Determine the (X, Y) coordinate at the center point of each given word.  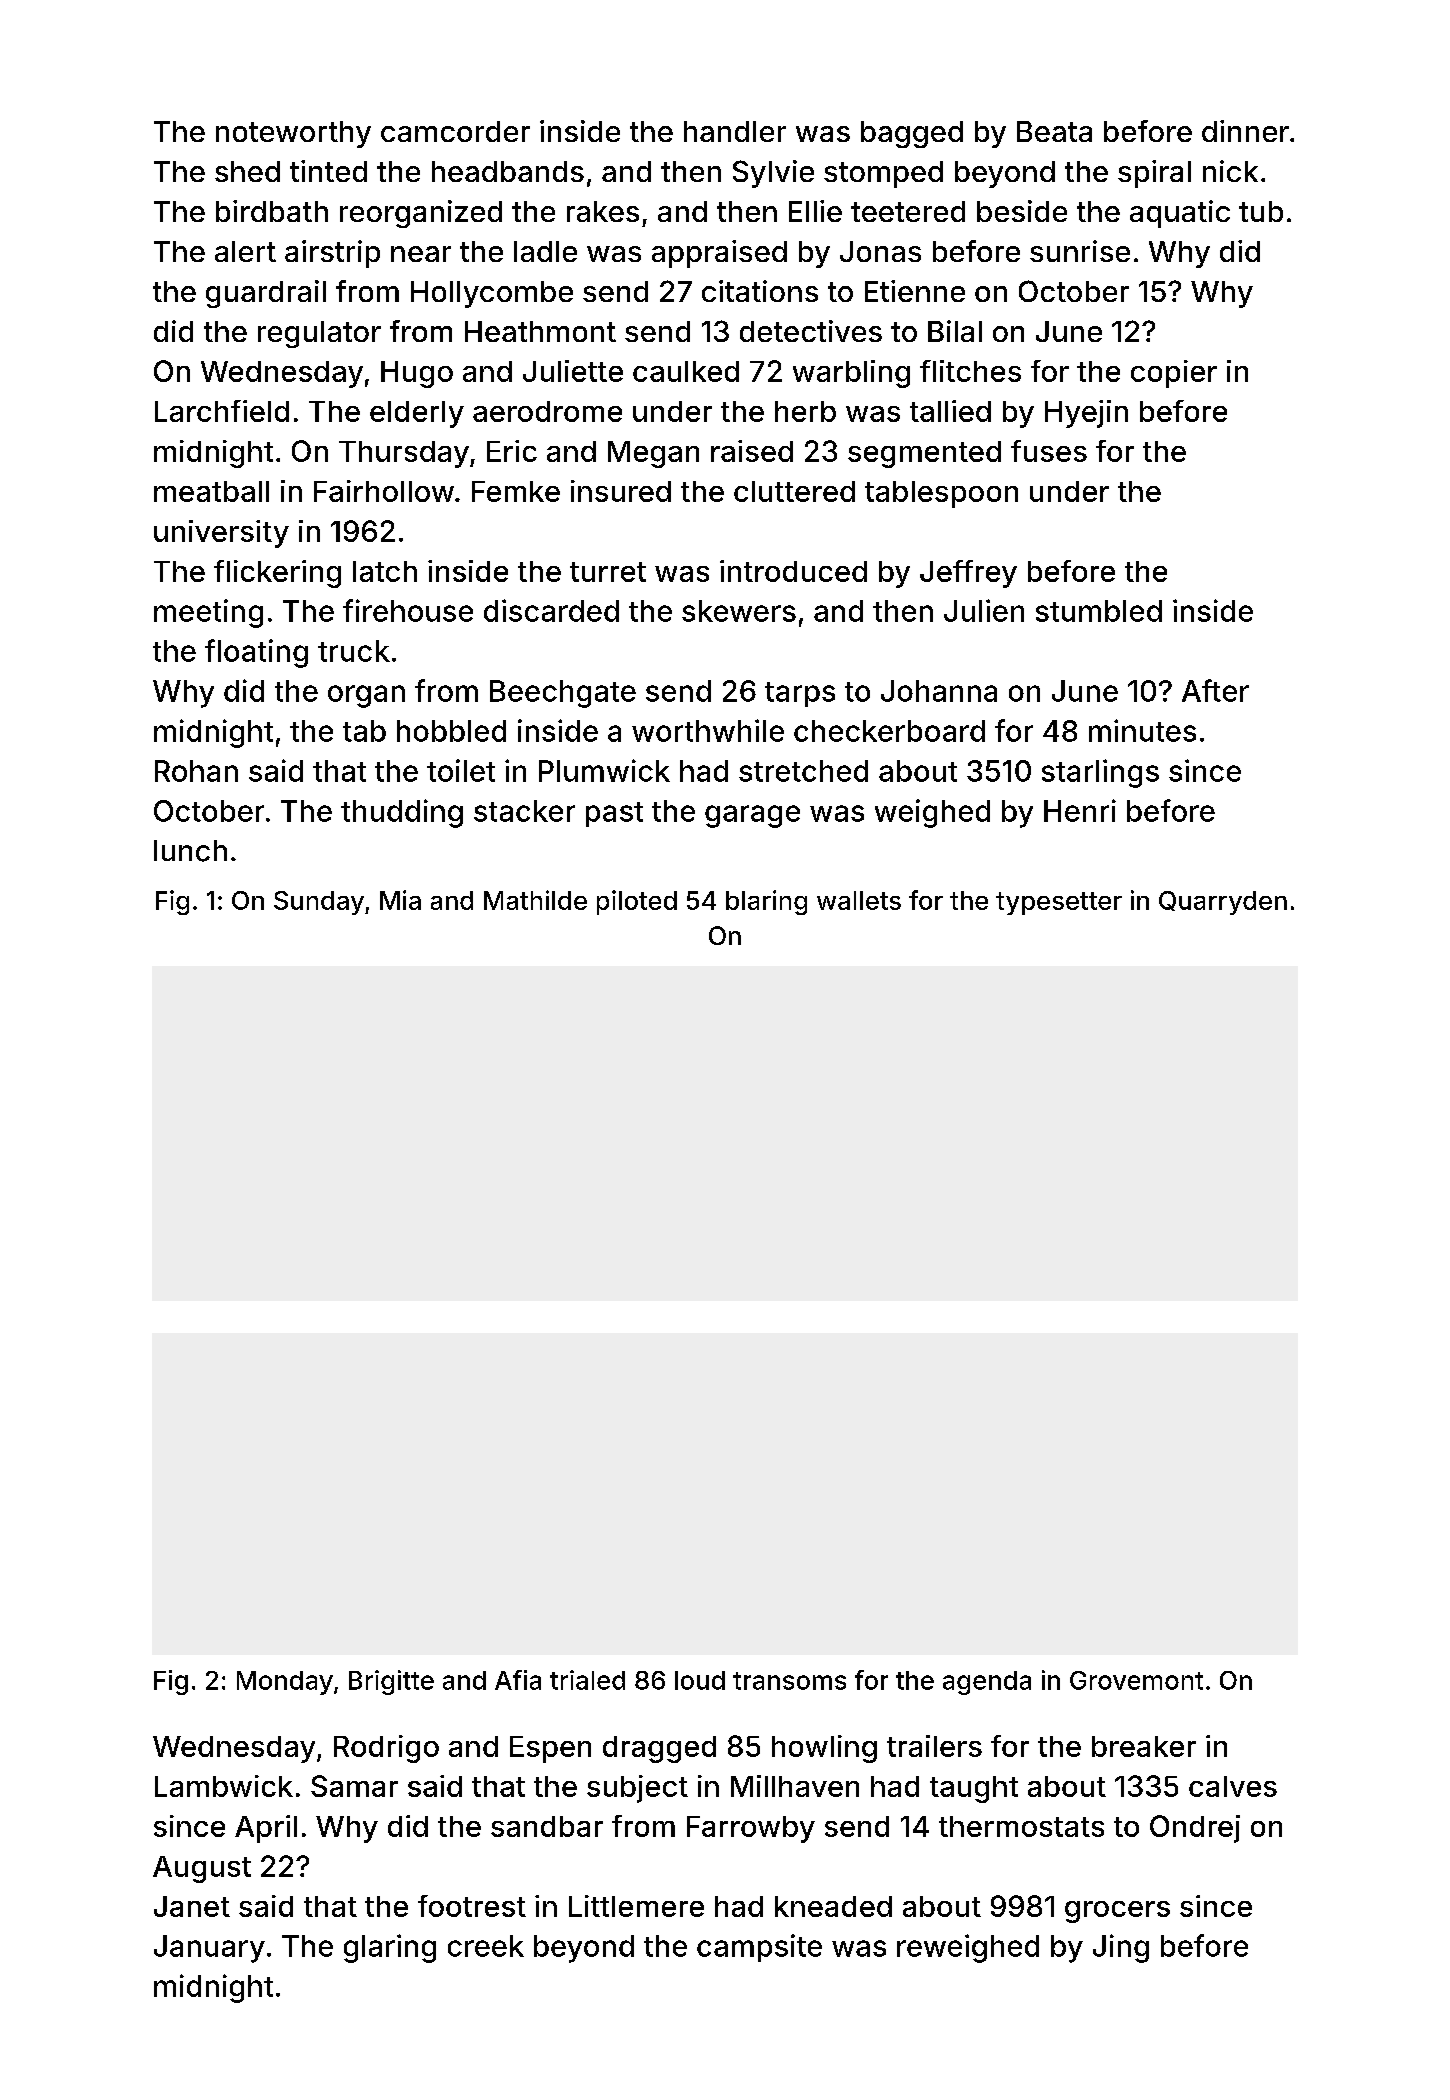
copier (1174, 374)
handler (735, 131)
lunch (190, 851)
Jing (1121, 1948)
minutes (1142, 730)
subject (637, 1789)
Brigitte (391, 1682)
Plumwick (604, 770)
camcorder (455, 131)
